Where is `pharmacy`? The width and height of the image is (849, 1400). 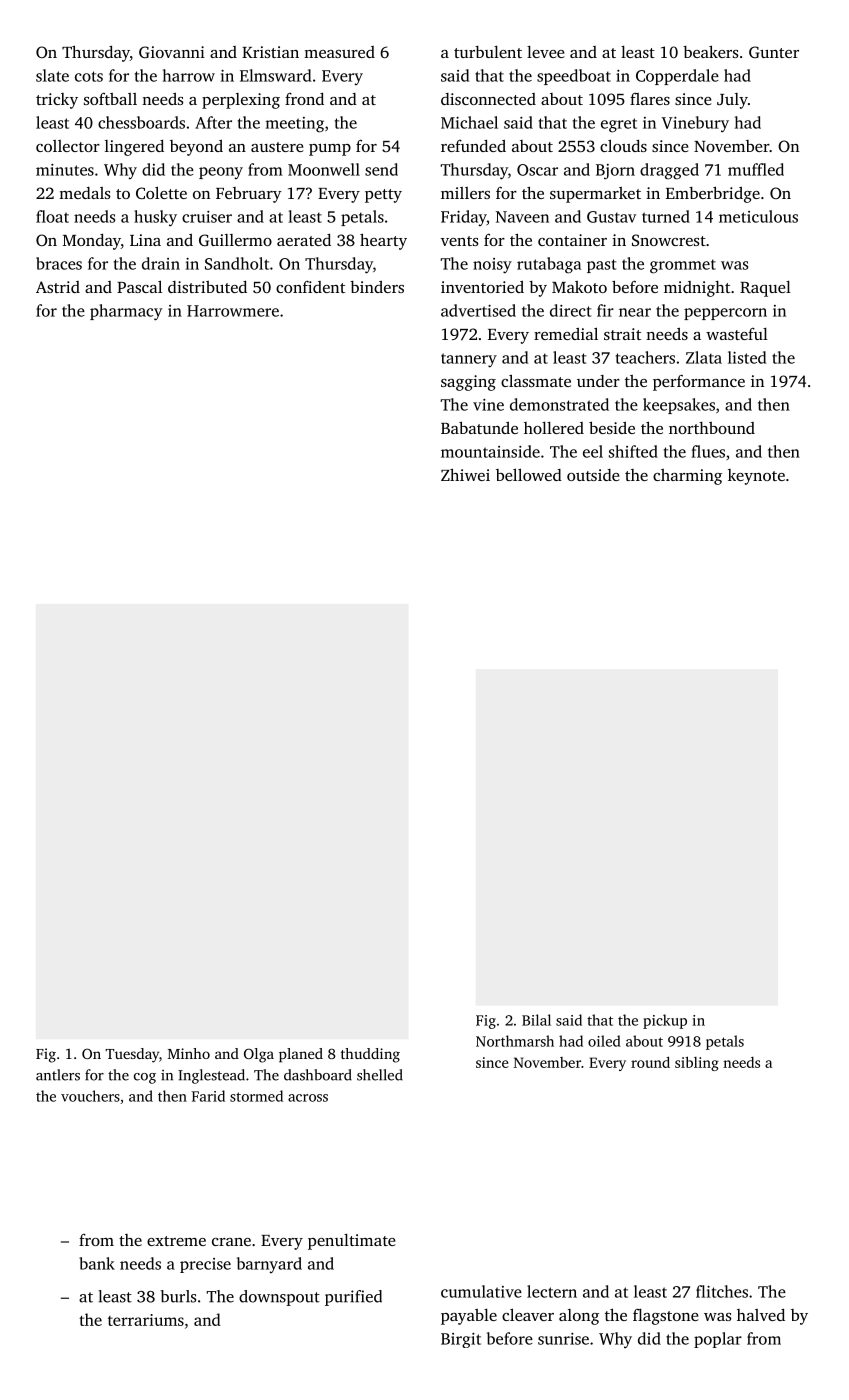
pharmacy is located at coordinates (126, 312).
